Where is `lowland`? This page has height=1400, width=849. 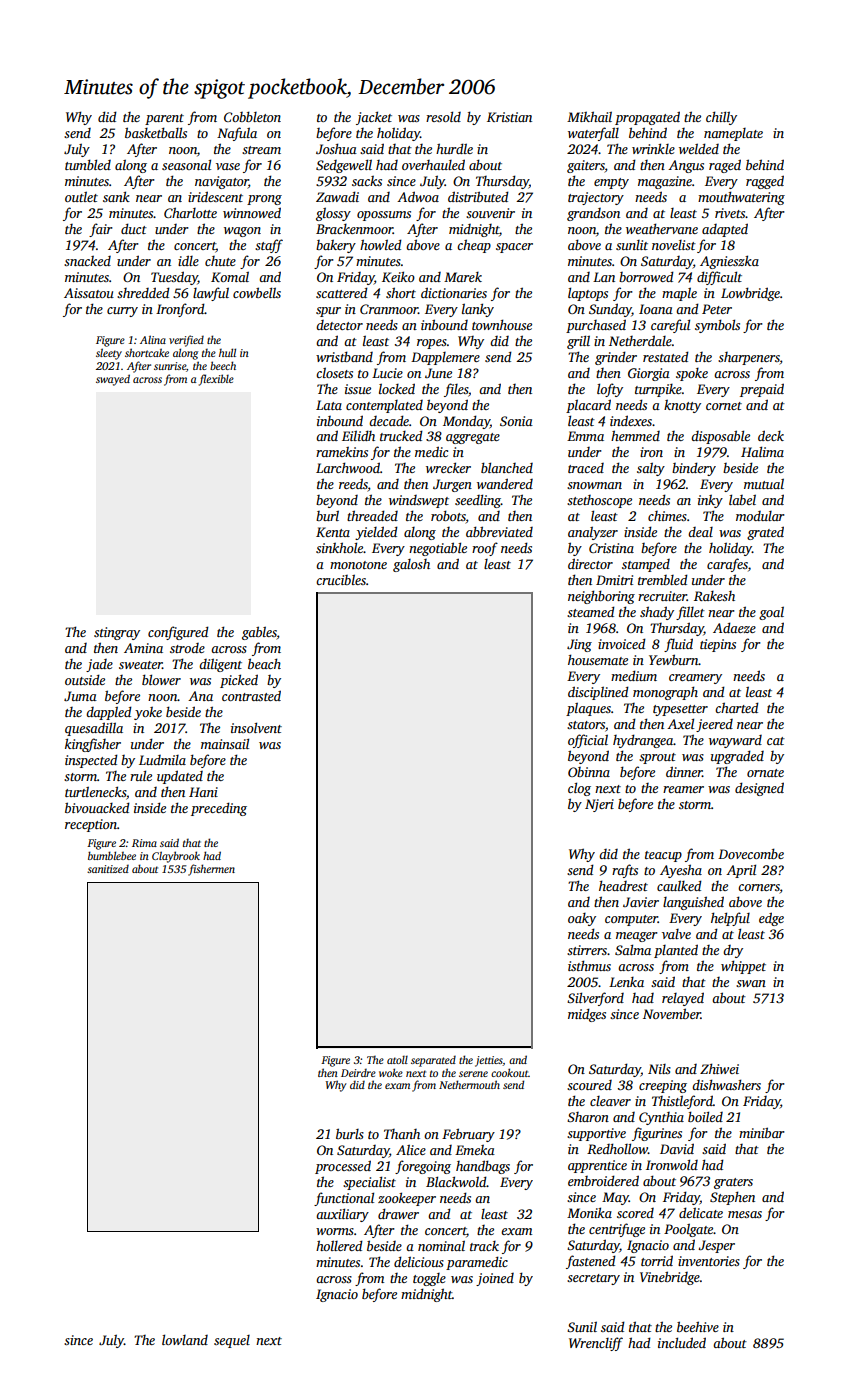
lowland is located at coordinates (185, 1339).
